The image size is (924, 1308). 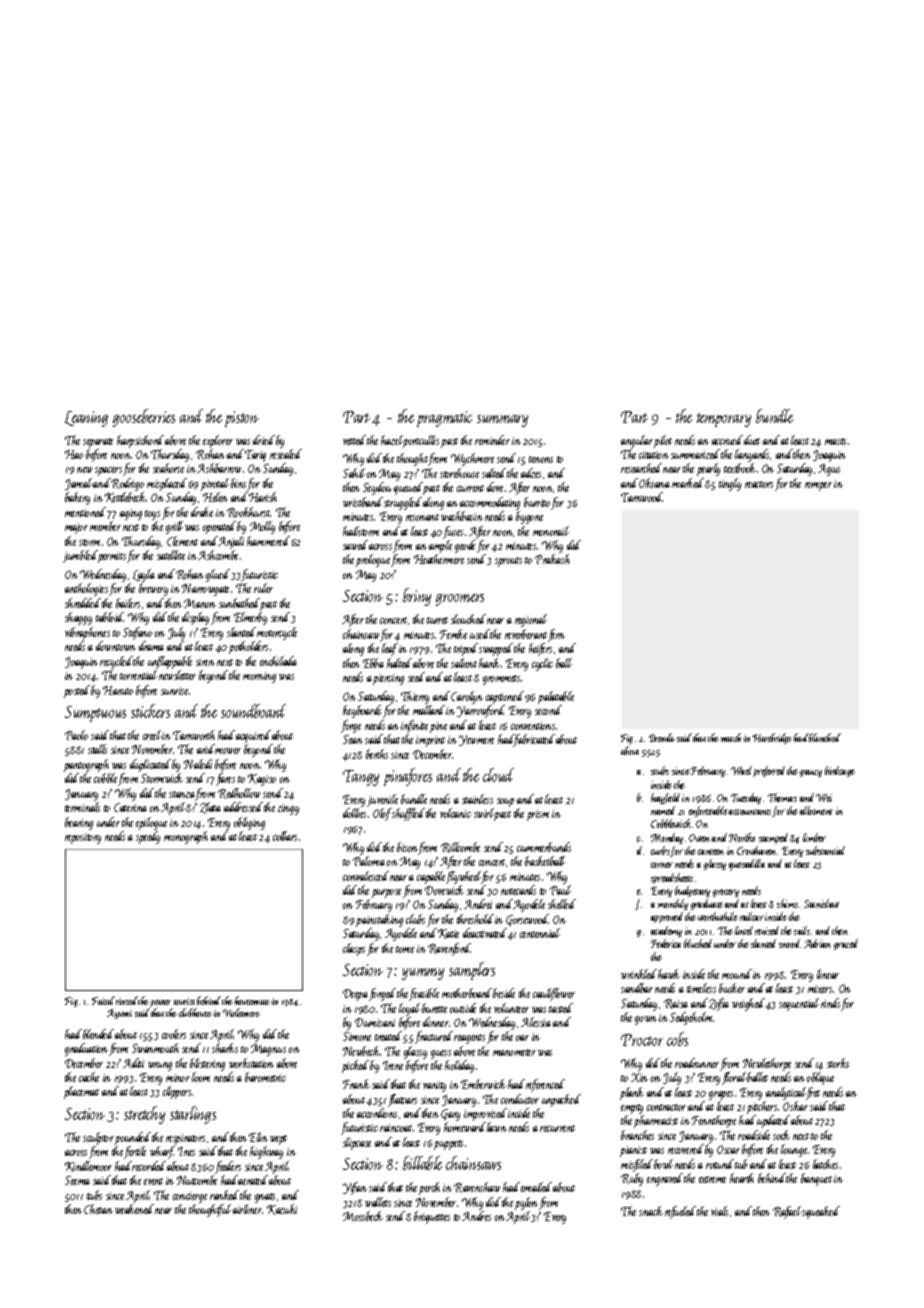 What do you see at coordinates (83, 838) in the document?
I see `repository` at bounding box center [83, 838].
